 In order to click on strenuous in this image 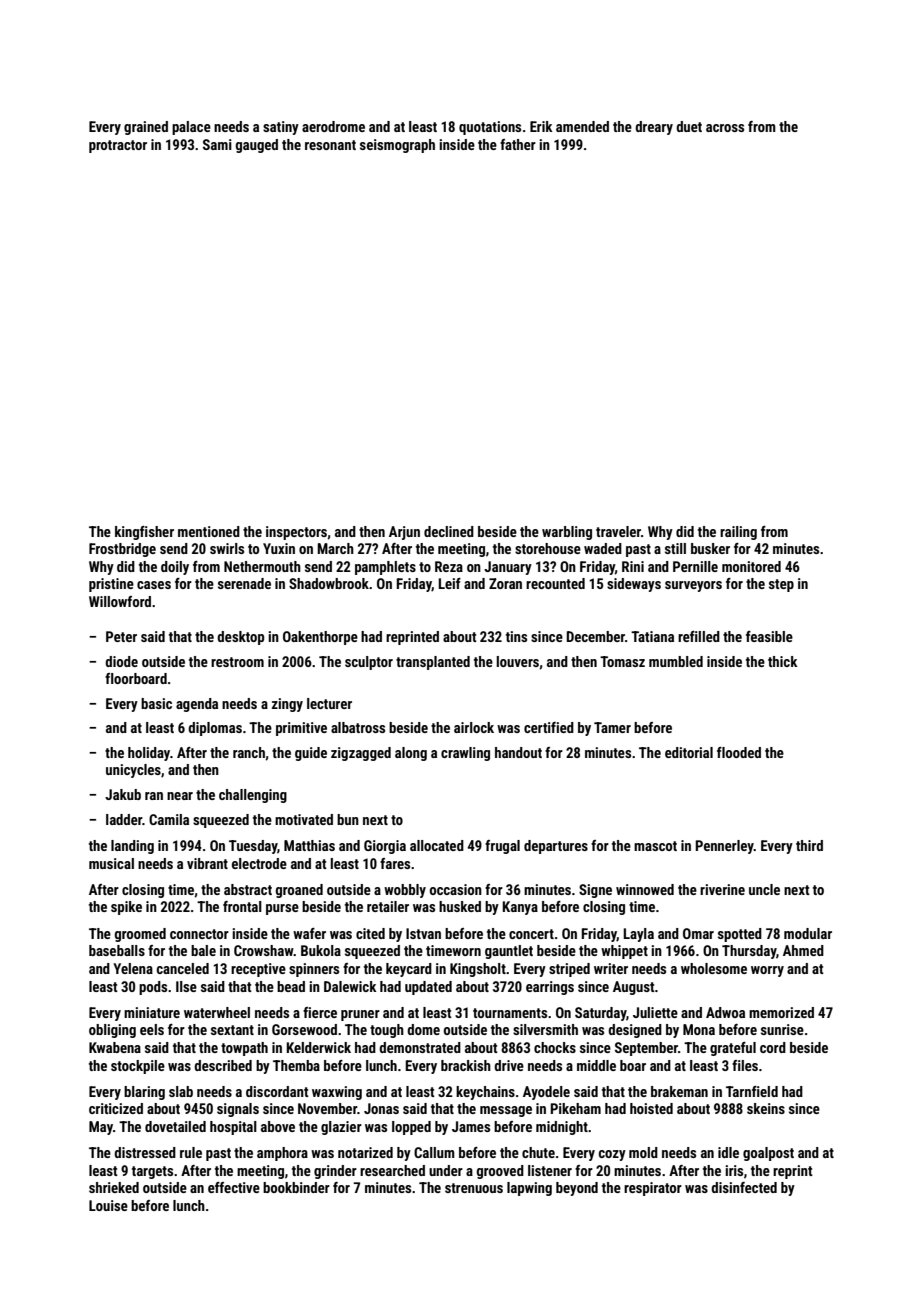, I will do `click(474, 1188)`.
